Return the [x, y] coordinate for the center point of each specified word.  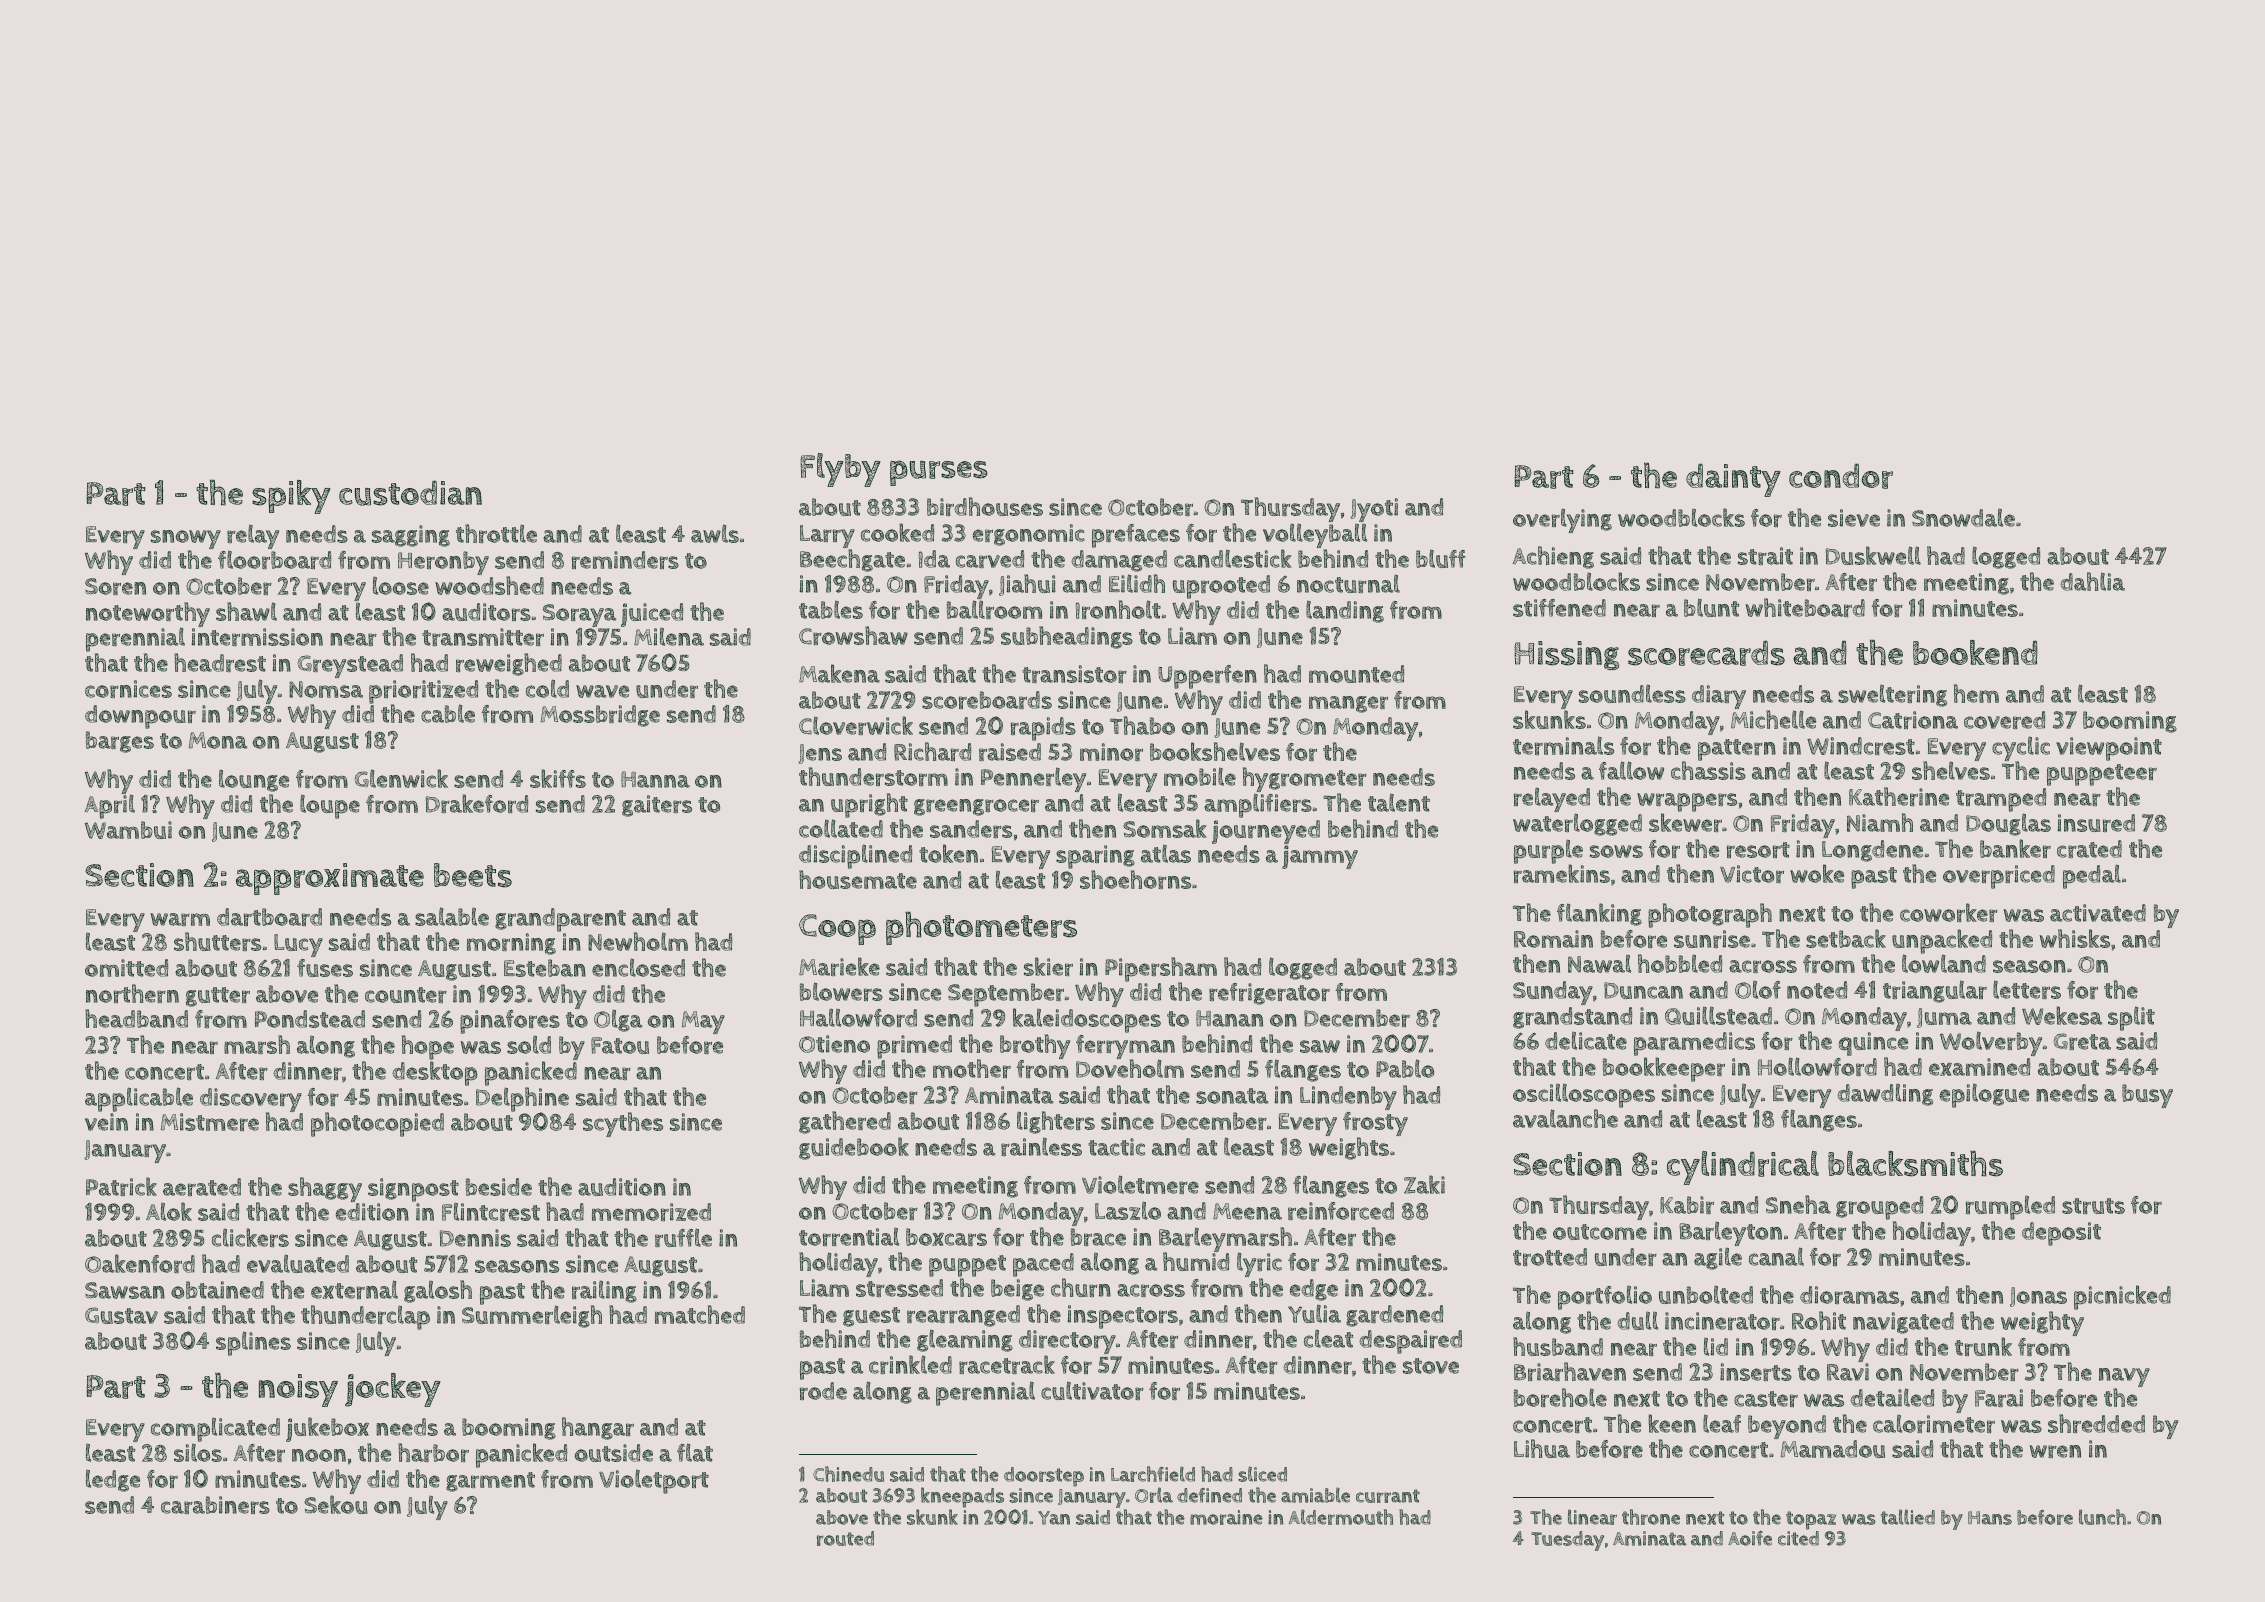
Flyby [840, 470]
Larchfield [1153, 1474]
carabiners [215, 1505]
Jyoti [1374, 510]
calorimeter [1934, 1423]
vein [106, 1122]
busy [2147, 1096]
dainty [1733, 480]
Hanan [1229, 1018]
